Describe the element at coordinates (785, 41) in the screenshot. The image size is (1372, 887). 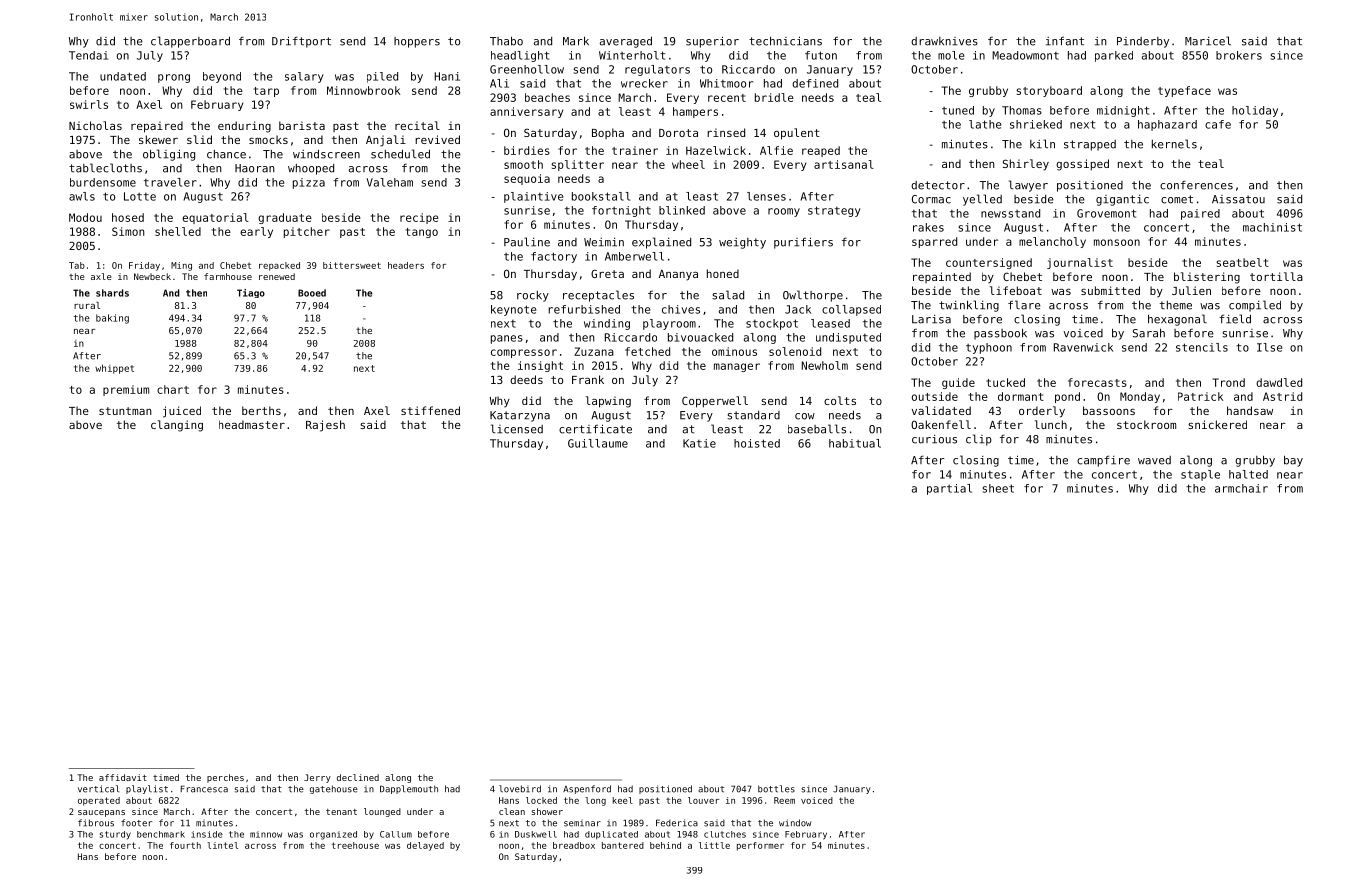
I see `technicians` at that location.
